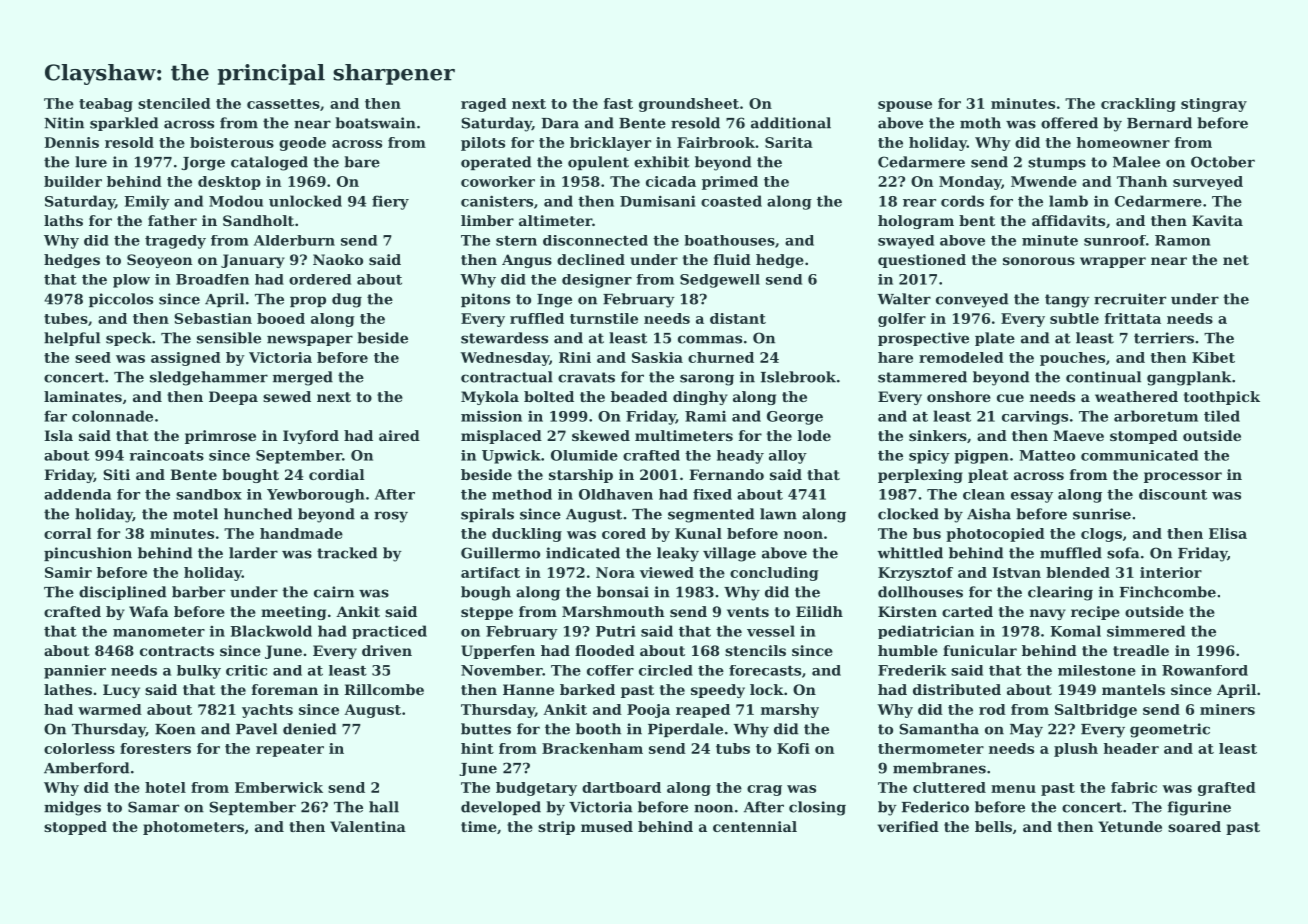 This screenshot has height=924, width=1308. I want to click on lure, so click(91, 162).
